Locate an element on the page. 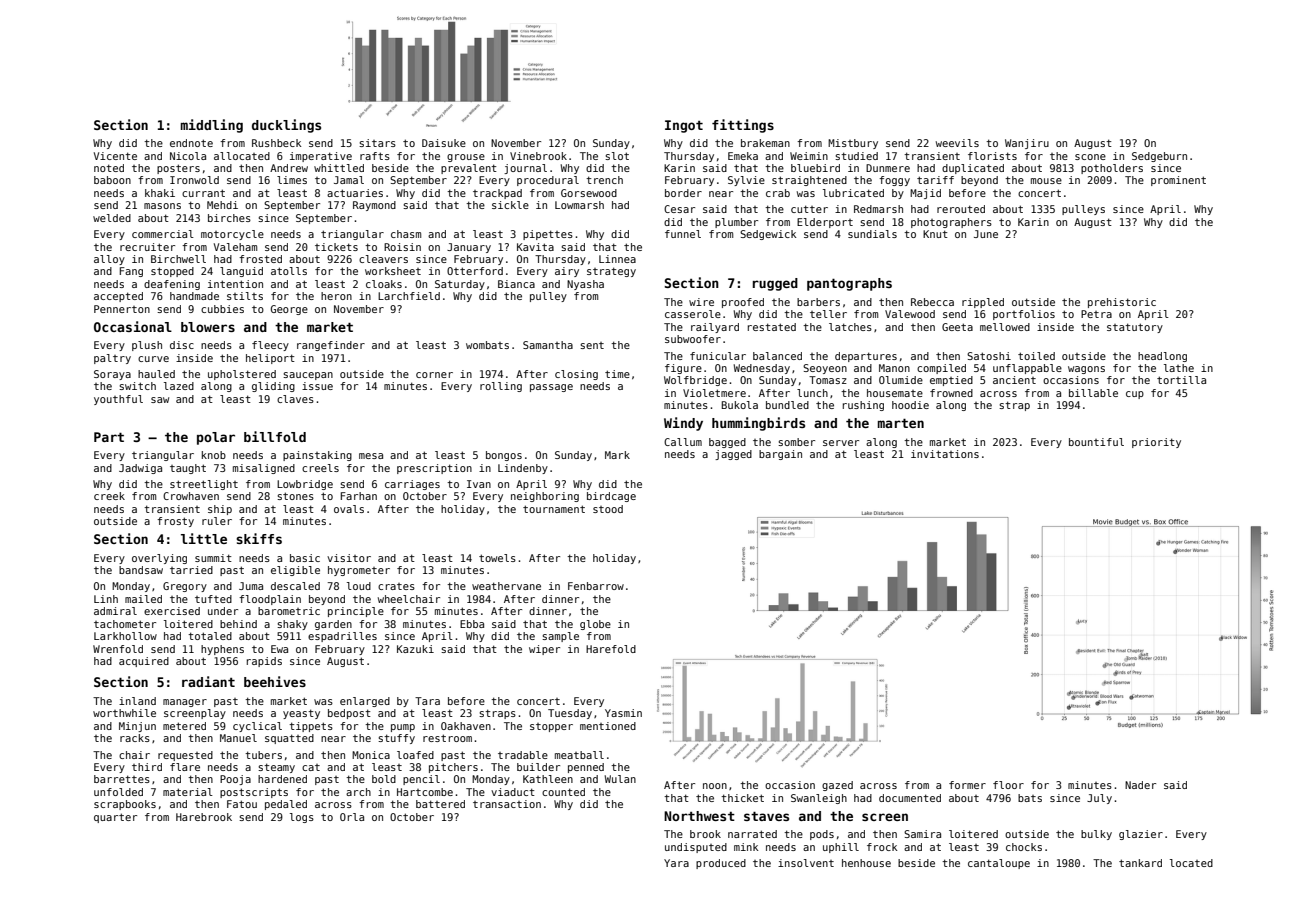 The image size is (1308, 924). priority is located at coordinates (1156, 443).
